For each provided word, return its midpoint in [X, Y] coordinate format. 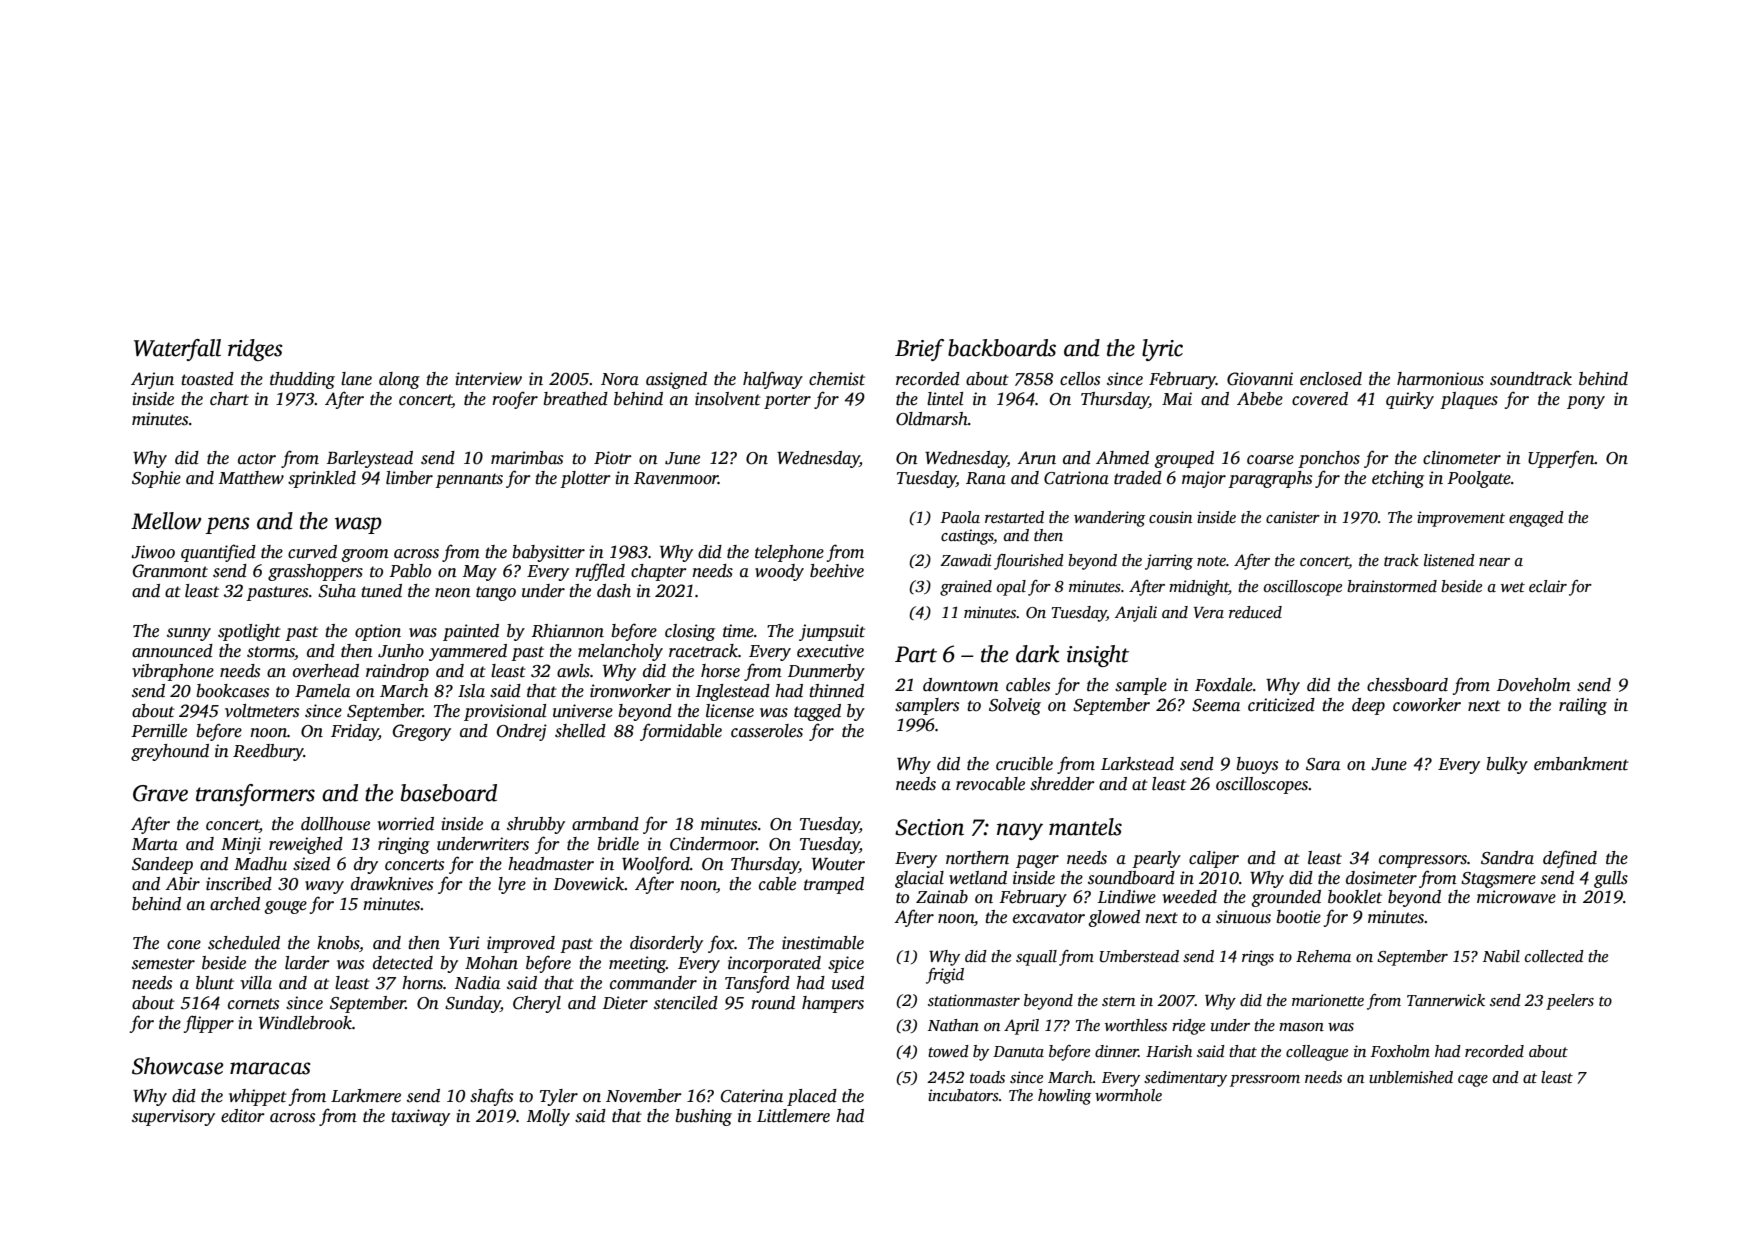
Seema [1216, 705]
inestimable [823, 943]
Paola [960, 517]
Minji [241, 845]
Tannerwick [1446, 1000]
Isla [471, 691]
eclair [1548, 586]
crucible [1024, 764]
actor [257, 459]
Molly [548, 1117]
